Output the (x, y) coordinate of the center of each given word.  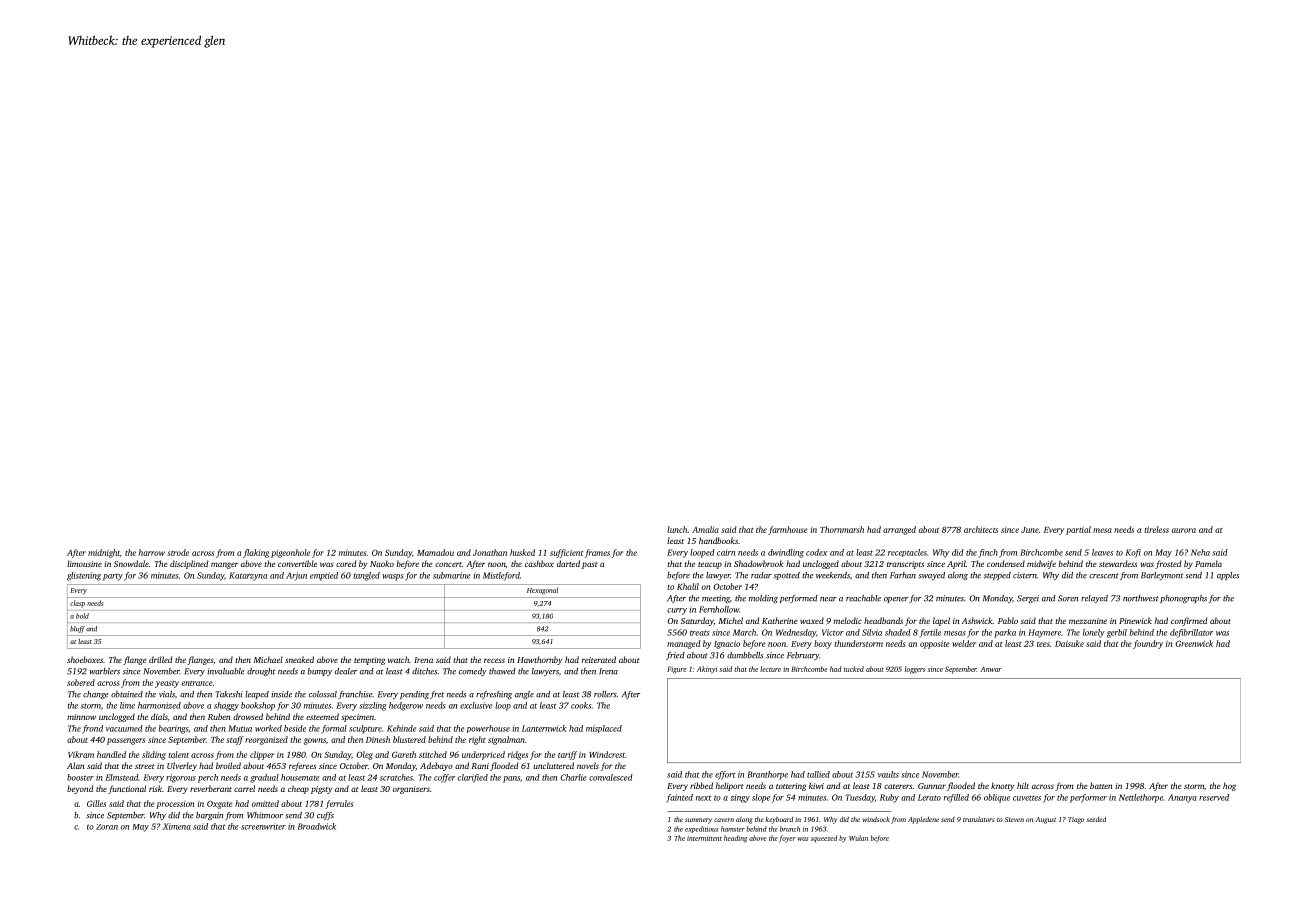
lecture (770, 669)
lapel (941, 621)
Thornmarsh (842, 529)
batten (1101, 785)
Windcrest (607, 754)
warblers (104, 671)
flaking (256, 553)
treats (700, 633)
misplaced (604, 729)
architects (981, 529)
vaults (888, 774)
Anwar (991, 669)
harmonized (159, 705)
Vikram (81, 754)
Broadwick (316, 826)
